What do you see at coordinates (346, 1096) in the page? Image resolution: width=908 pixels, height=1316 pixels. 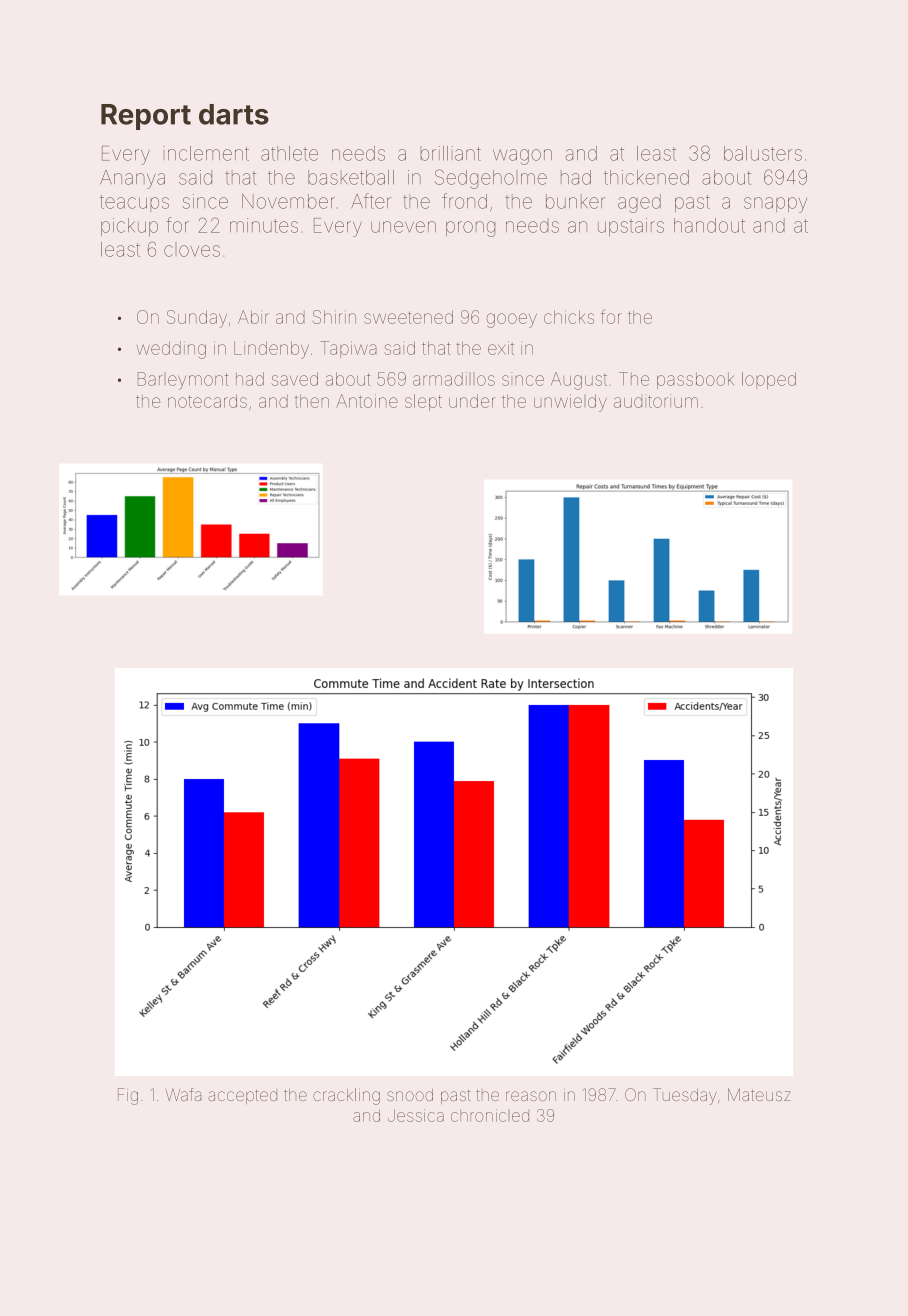 I see `crackling` at bounding box center [346, 1096].
